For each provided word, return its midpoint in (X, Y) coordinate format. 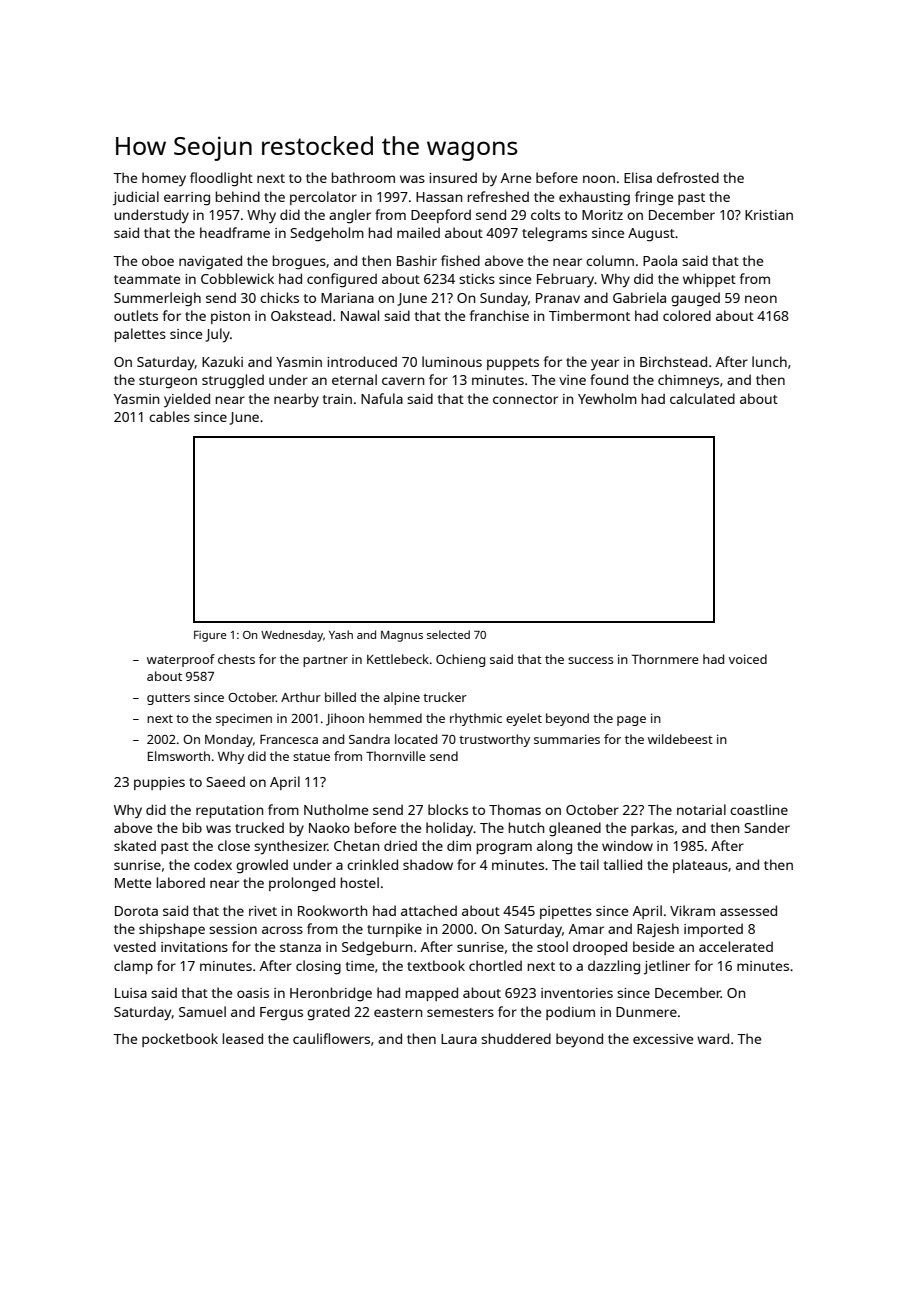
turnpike (394, 930)
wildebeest (680, 739)
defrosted (688, 177)
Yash (341, 634)
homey (164, 179)
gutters (168, 699)
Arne (516, 178)
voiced (748, 659)
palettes (140, 335)
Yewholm (607, 398)
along (554, 847)
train (337, 399)
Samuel (202, 1011)
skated (135, 845)
